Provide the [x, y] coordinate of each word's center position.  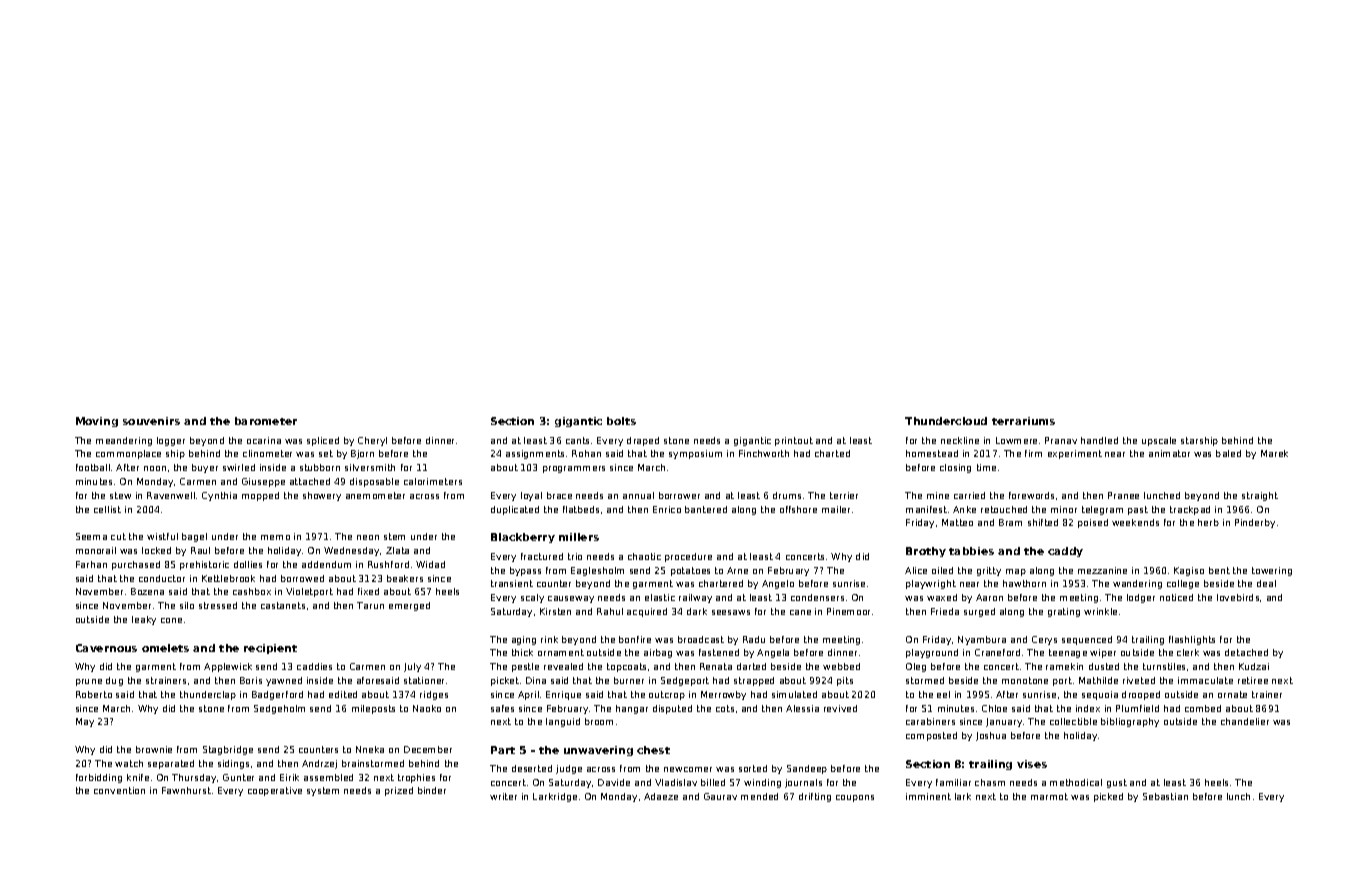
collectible [1073, 721]
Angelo [778, 584]
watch [129, 763]
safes [502, 708]
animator [1169, 453]
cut [118, 536]
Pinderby [1255, 523]
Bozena [147, 591]
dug [114, 681]
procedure [688, 557]
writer [503, 796]
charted [832, 453]
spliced [323, 441]
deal [1266, 583]
